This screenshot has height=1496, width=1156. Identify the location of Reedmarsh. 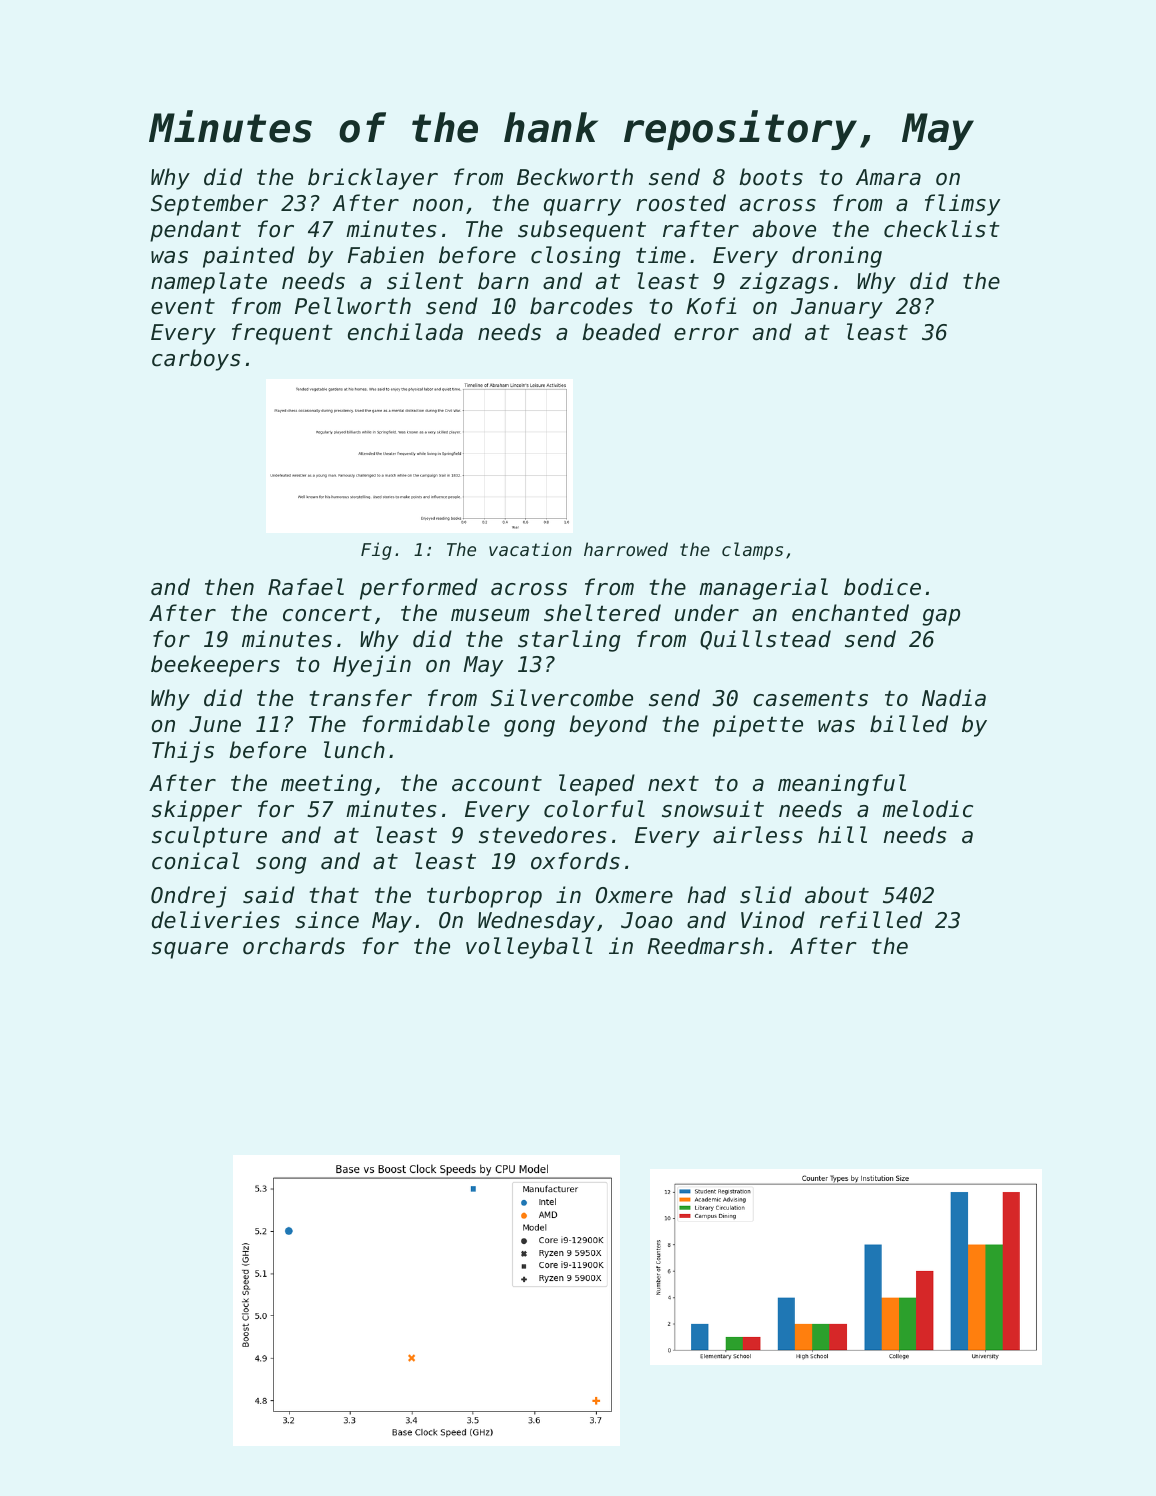
(705, 946).
